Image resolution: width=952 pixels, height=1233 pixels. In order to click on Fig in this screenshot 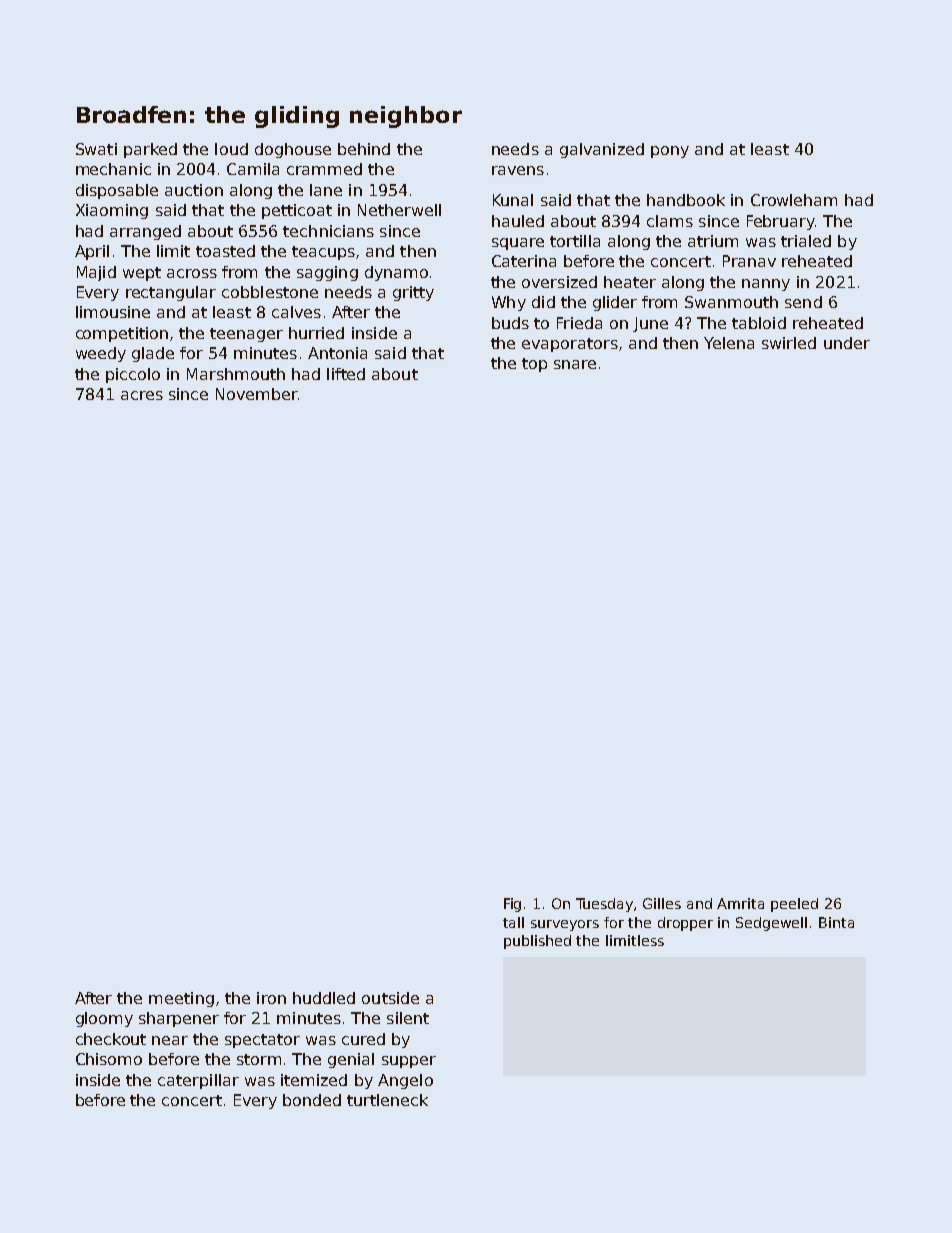, I will do `click(512, 905)`.
